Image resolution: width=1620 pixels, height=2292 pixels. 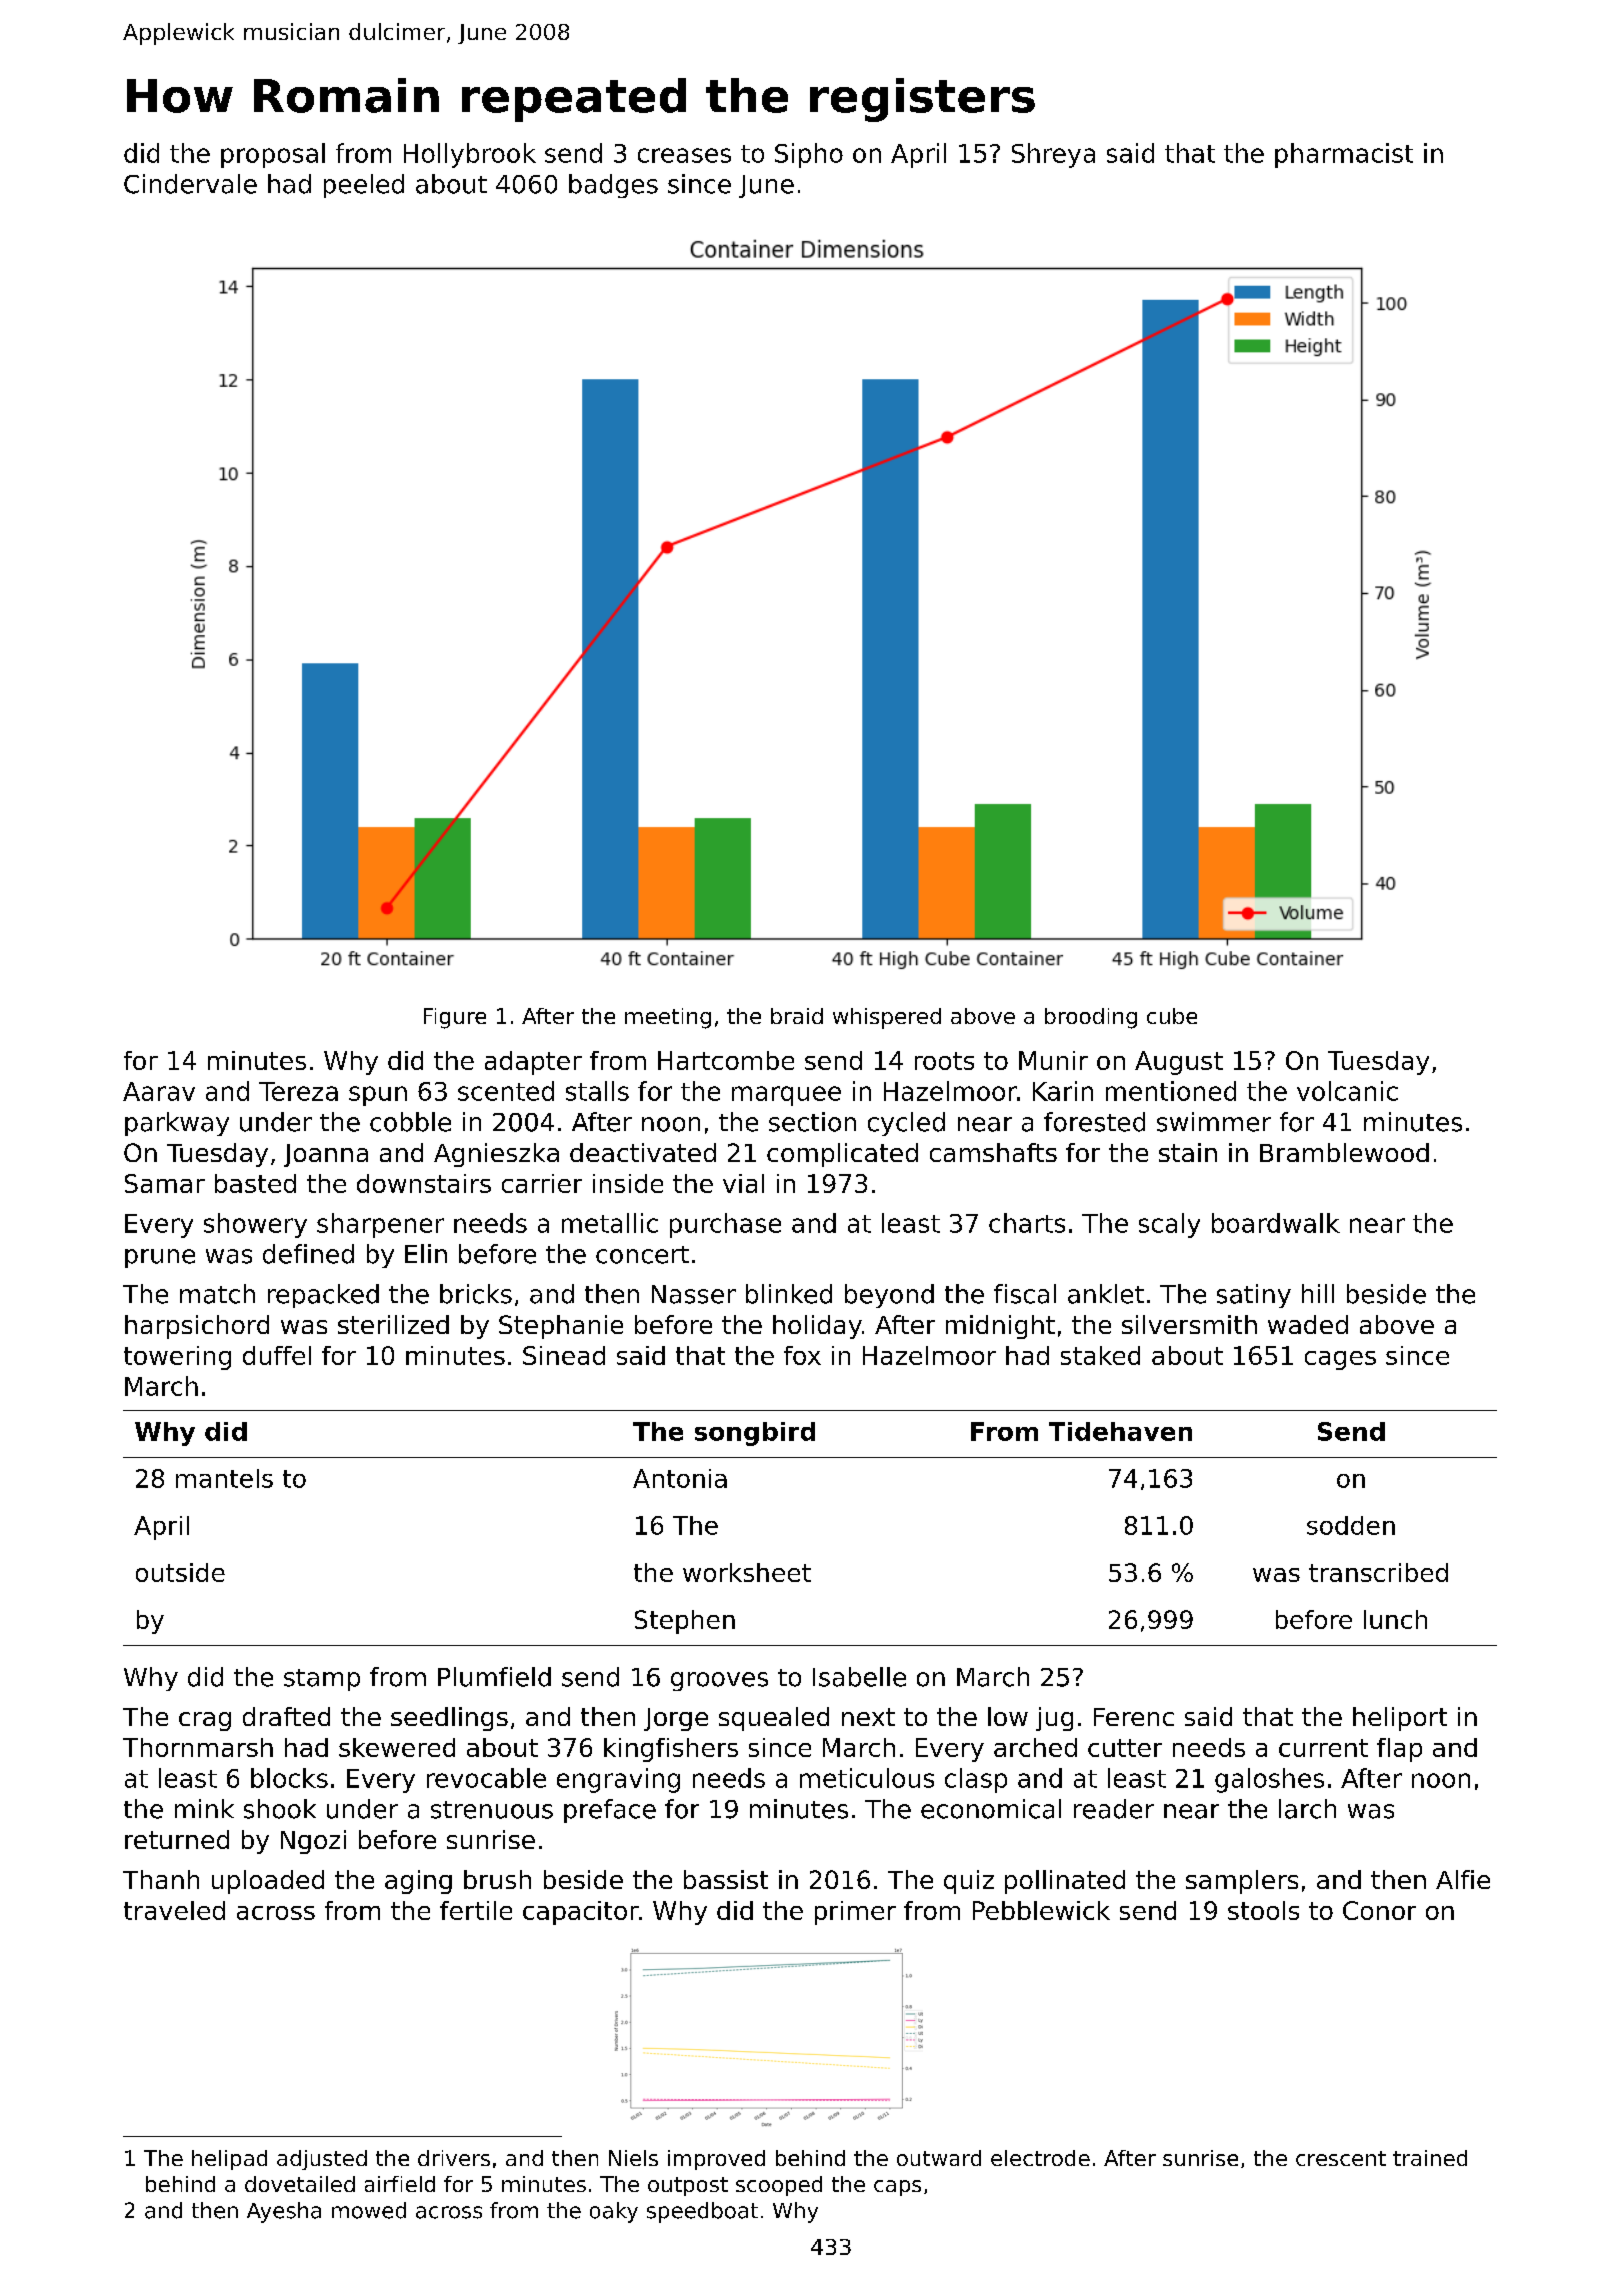 What do you see at coordinates (229, 2160) in the screenshot?
I see `helipad` at bounding box center [229, 2160].
